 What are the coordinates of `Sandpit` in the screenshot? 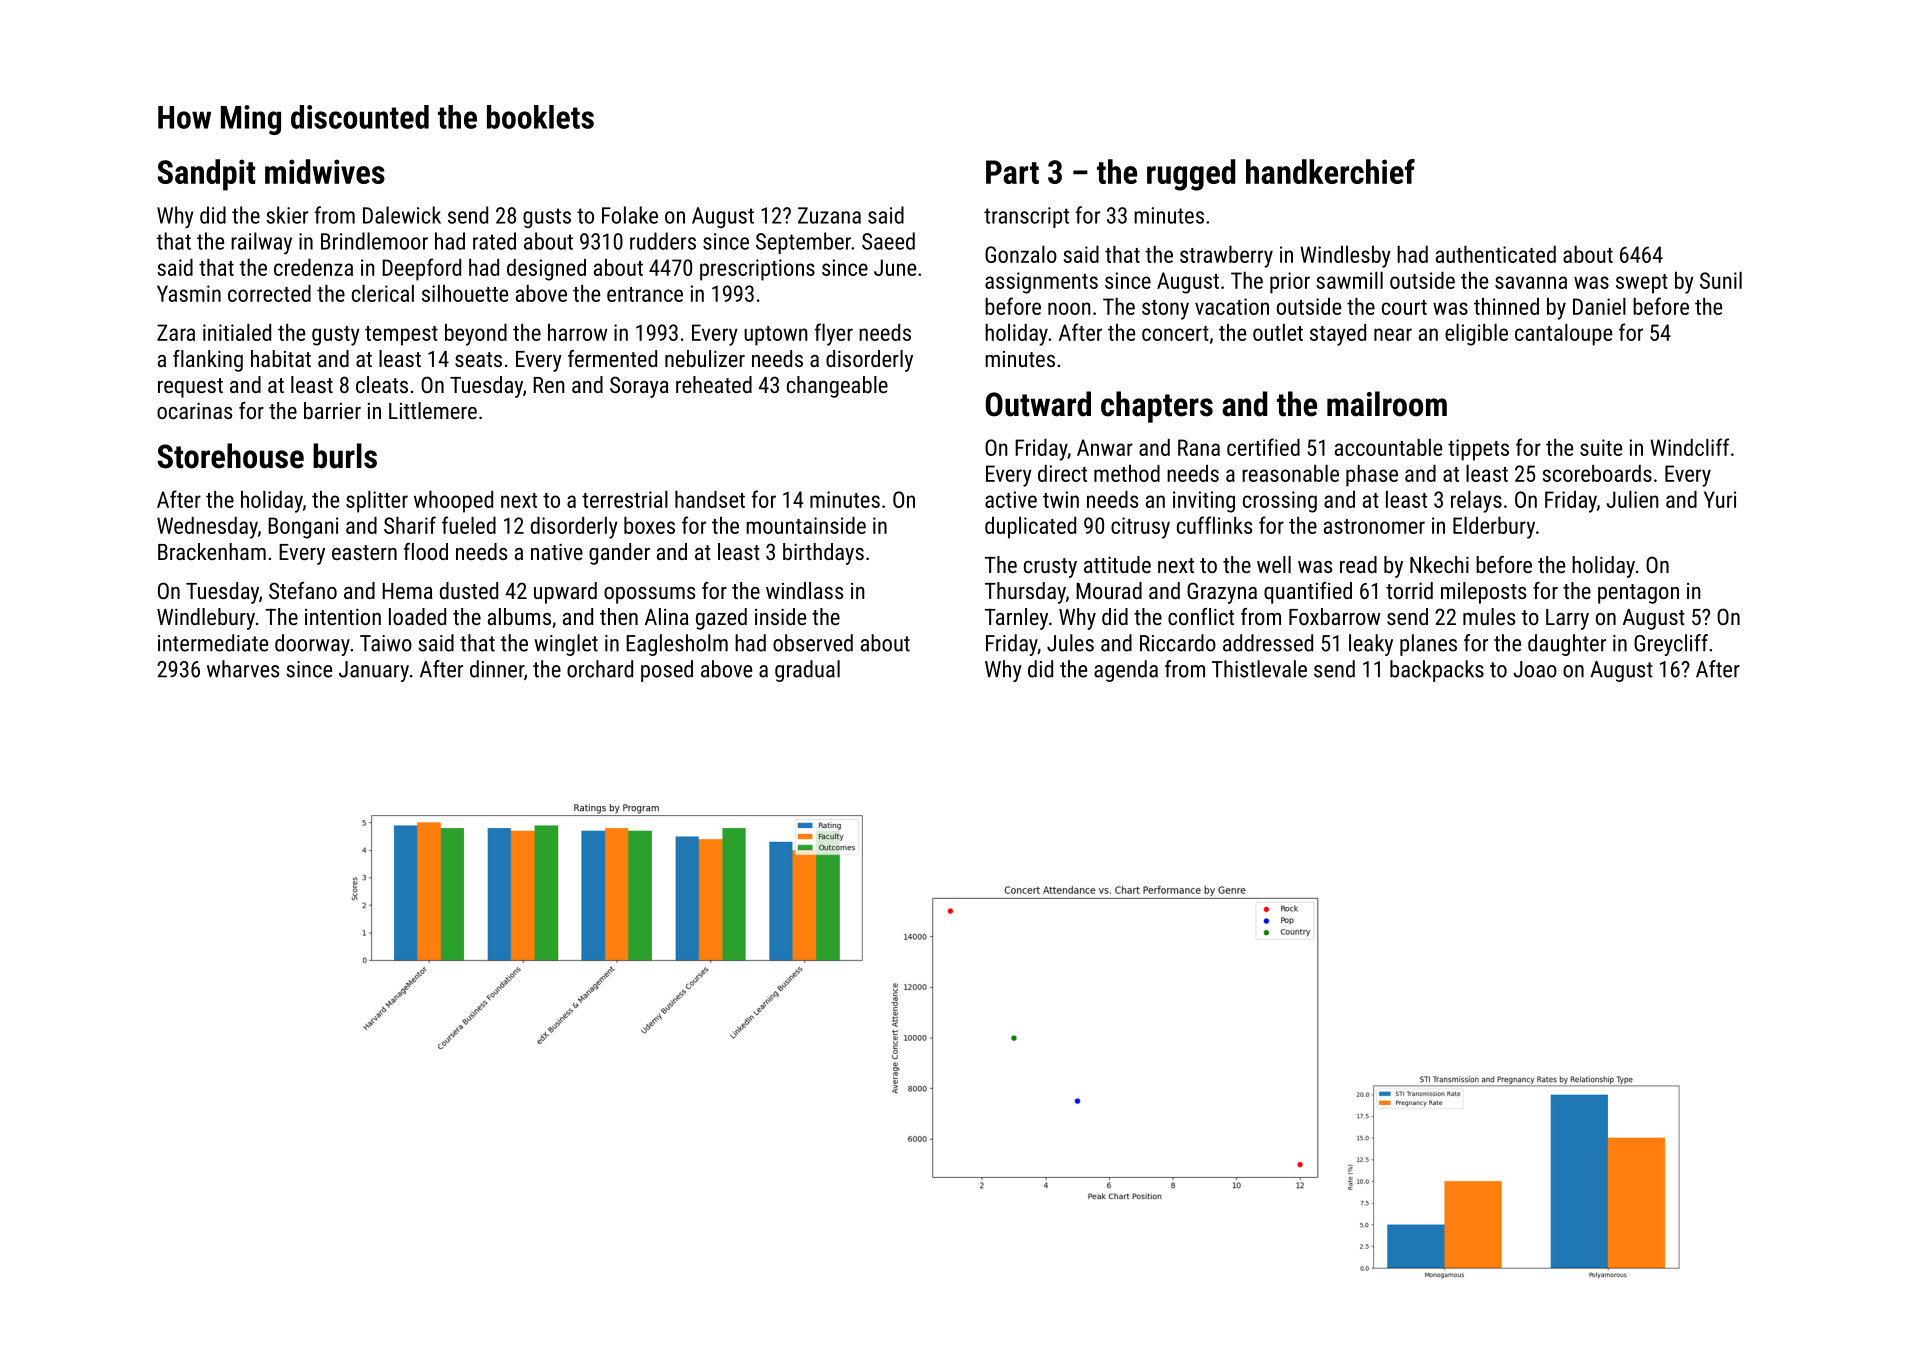 It's located at (206, 175).
